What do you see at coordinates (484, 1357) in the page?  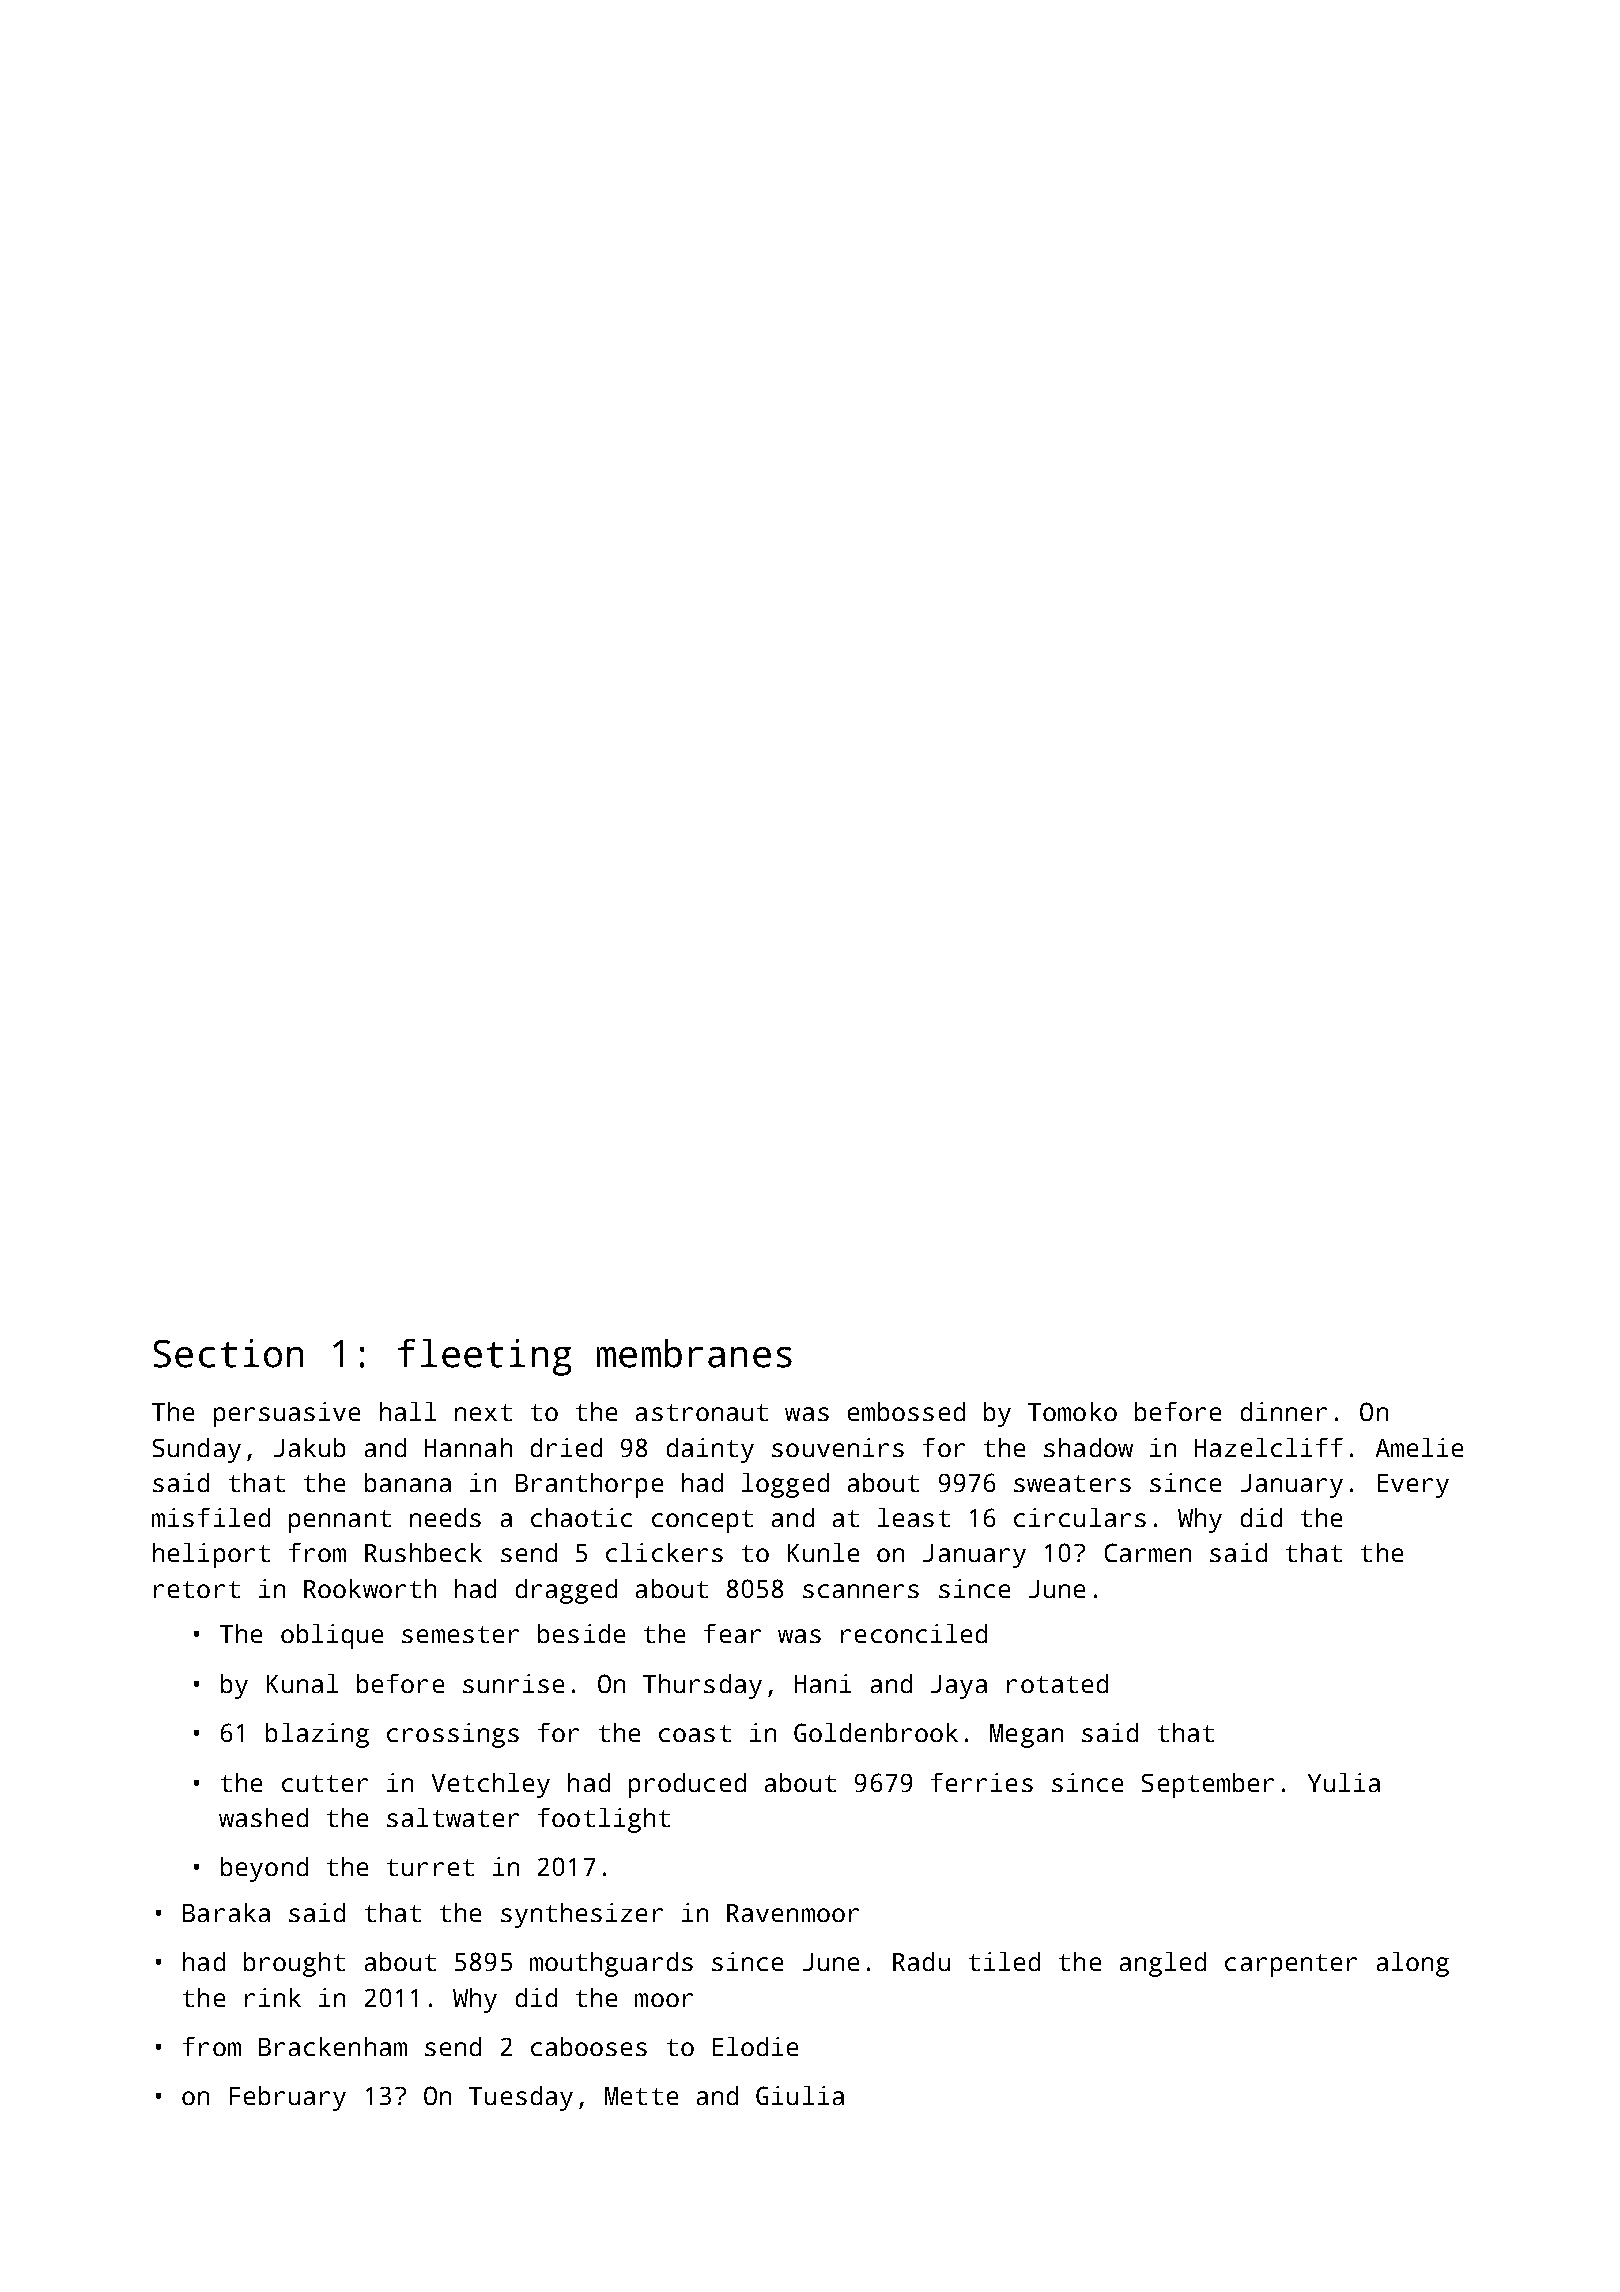 I see `fleeting` at bounding box center [484, 1357].
